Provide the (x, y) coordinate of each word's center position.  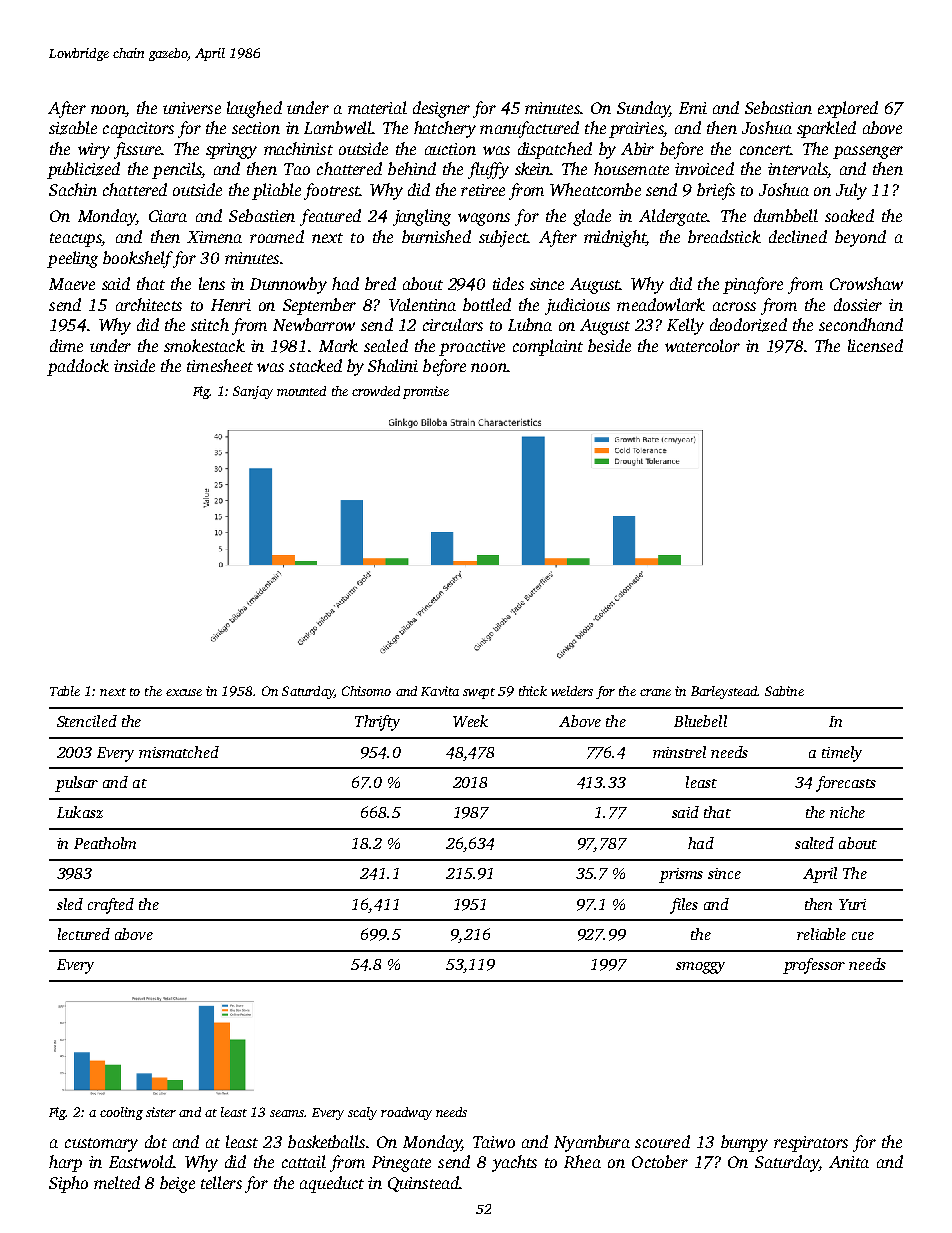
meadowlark (661, 304)
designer (441, 109)
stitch (210, 324)
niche (847, 812)
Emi (693, 108)
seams (287, 1113)
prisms (681, 875)
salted (814, 843)
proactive (472, 348)
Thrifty (377, 723)
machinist (298, 148)
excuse (184, 692)
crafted (111, 906)
